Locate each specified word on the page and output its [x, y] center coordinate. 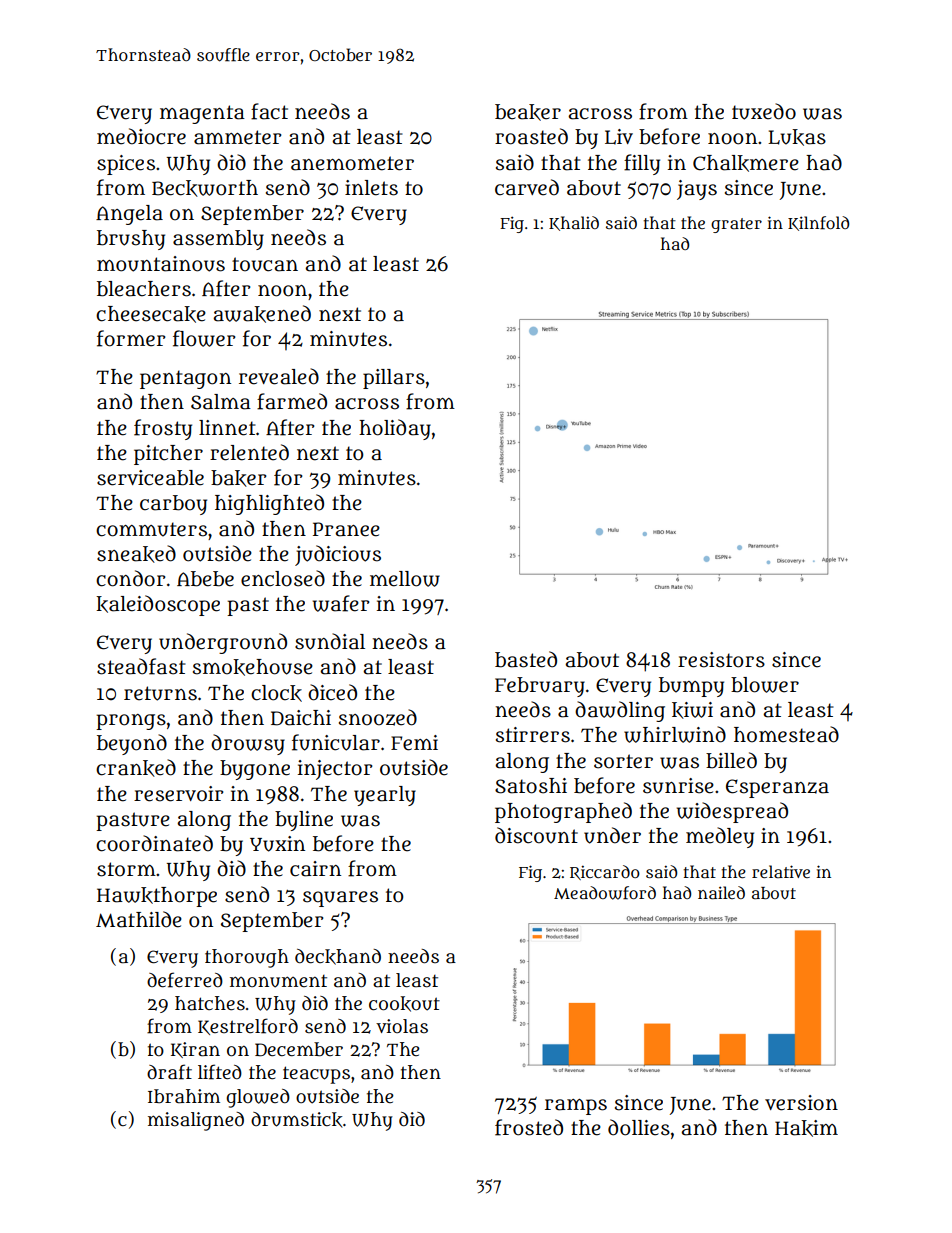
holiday [395, 429]
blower [765, 685]
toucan [265, 264]
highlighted [269, 504]
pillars [394, 379]
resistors [721, 660]
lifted [220, 1072]
